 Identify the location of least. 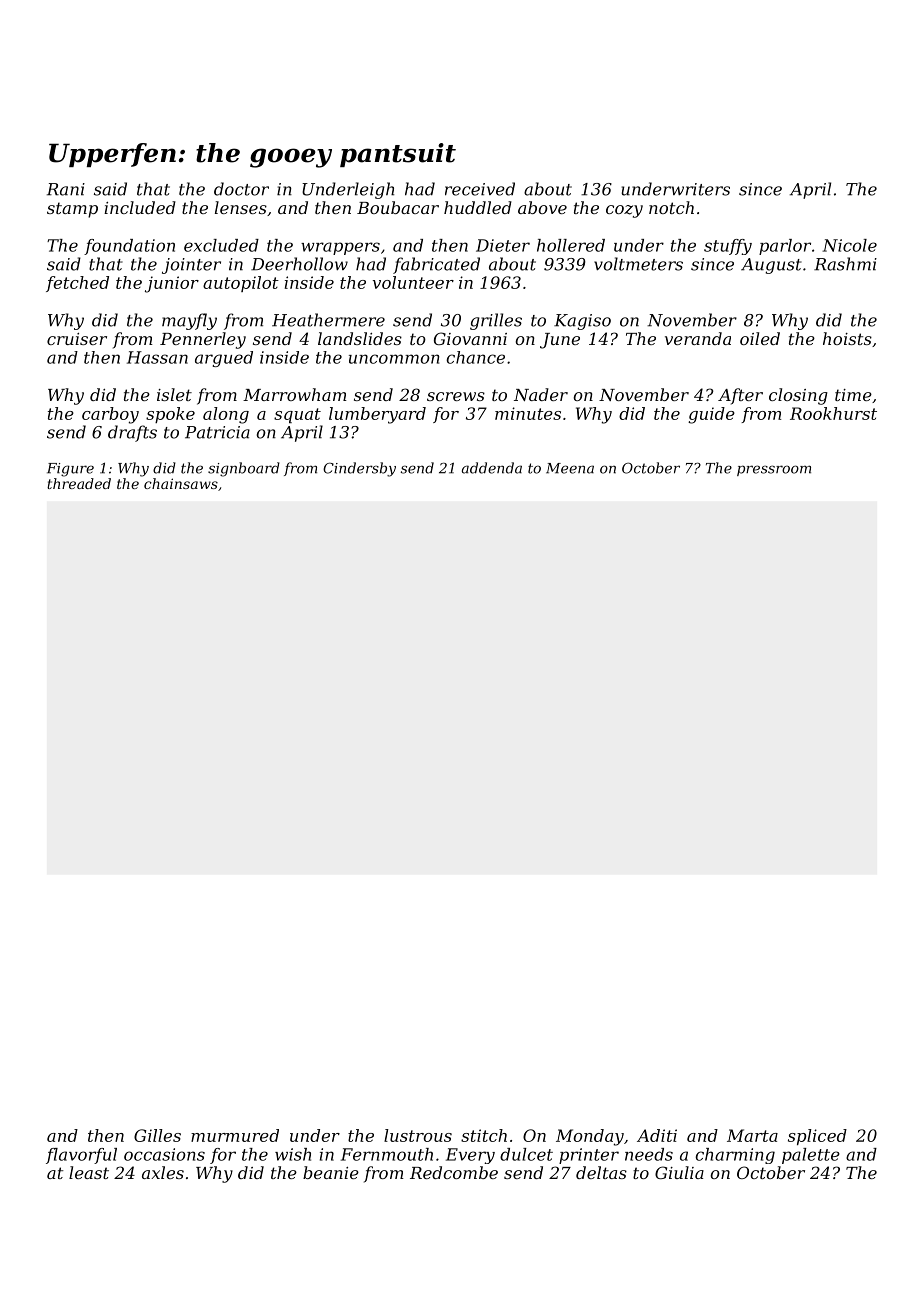
(89, 1172).
